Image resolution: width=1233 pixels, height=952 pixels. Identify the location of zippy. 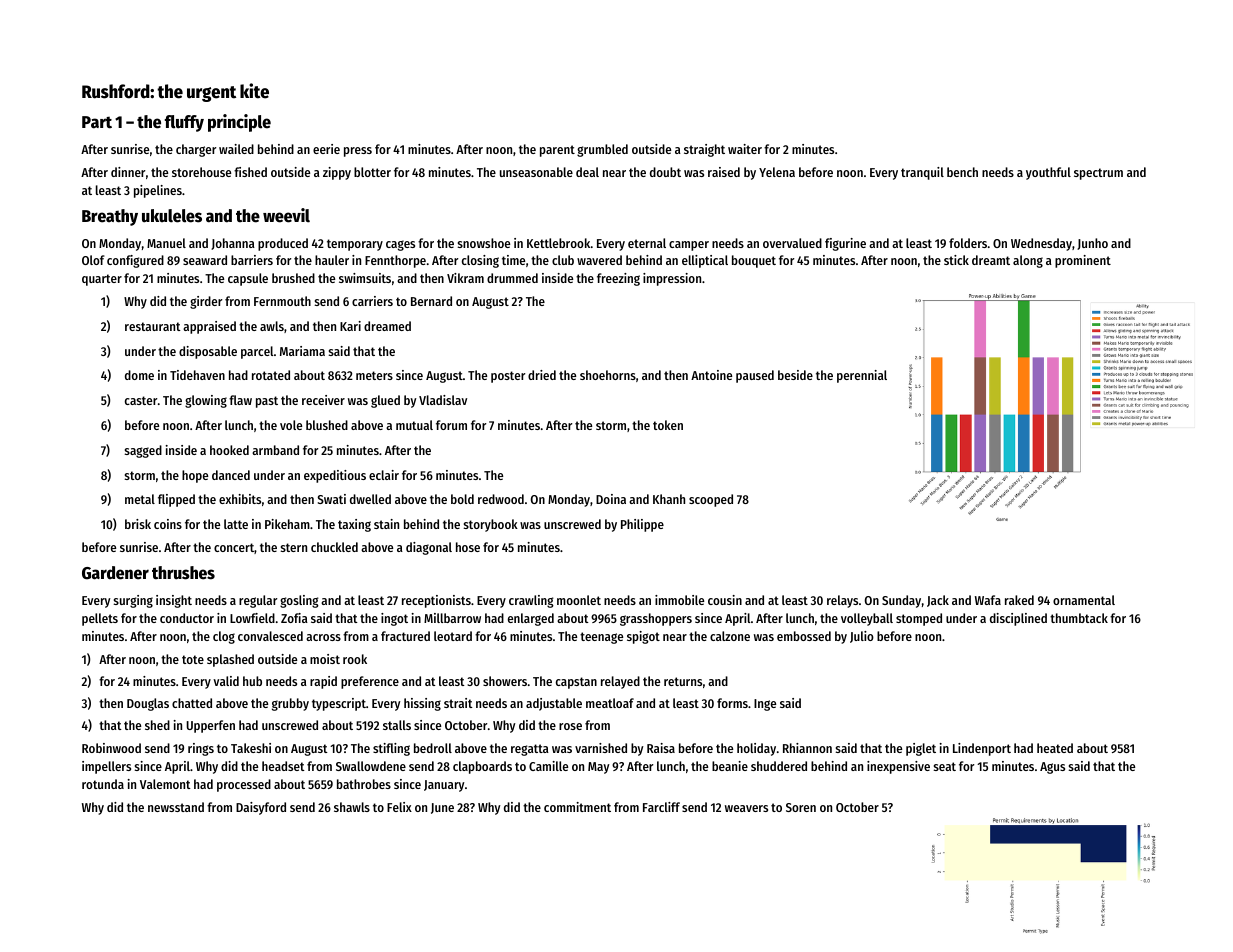
(337, 173).
